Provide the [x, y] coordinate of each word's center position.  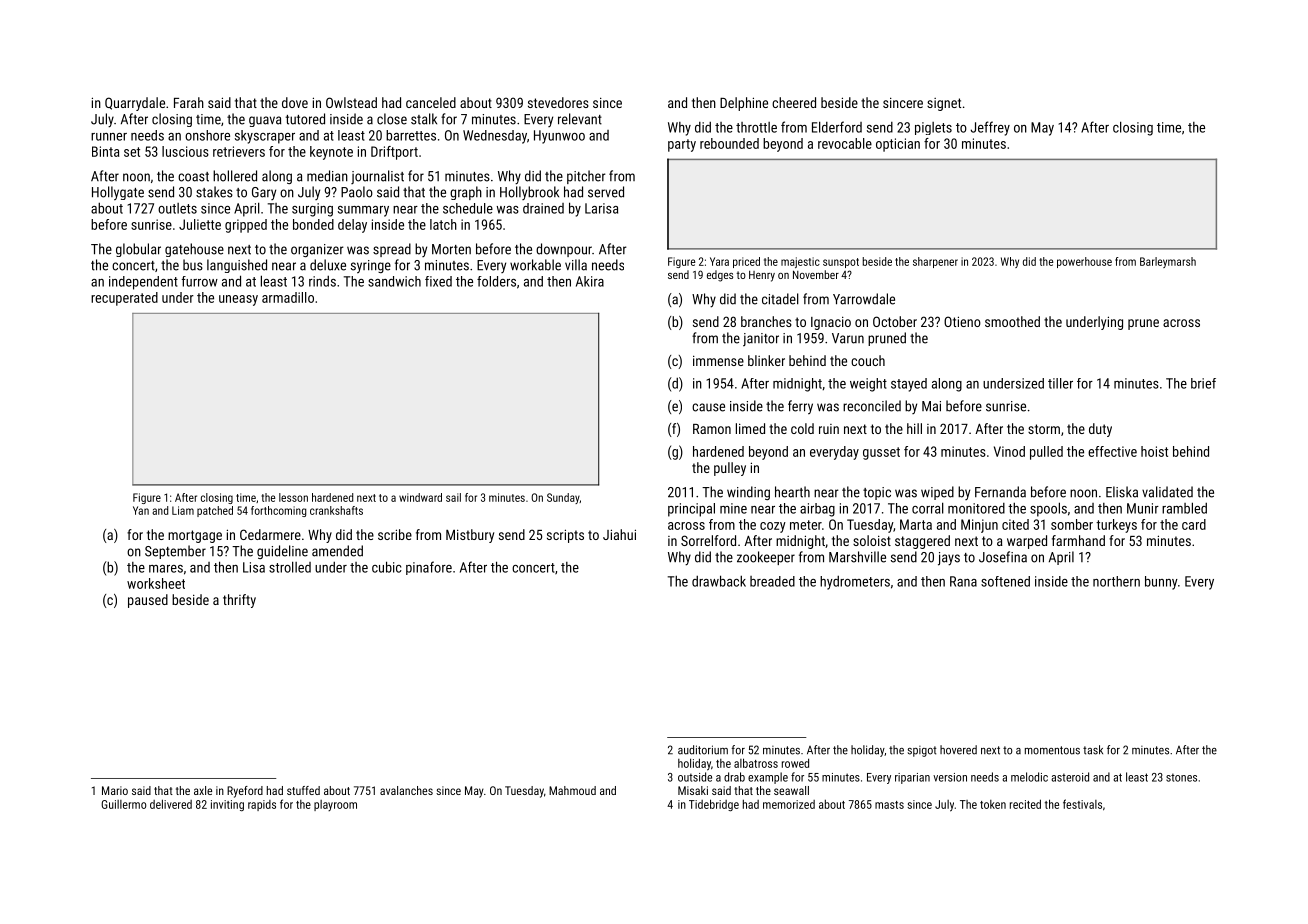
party [682, 145]
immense [718, 360]
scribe [395, 534]
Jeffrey [990, 128]
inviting [227, 805]
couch [868, 360]
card [1194, 524]
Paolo [357, 192]
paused [148, 601]
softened [1005, 581]
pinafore [429, 568]
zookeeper [766, 558]
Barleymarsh [1168, 262]
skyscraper [265, 137]
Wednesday [495, 137]
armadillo [288, 297]
